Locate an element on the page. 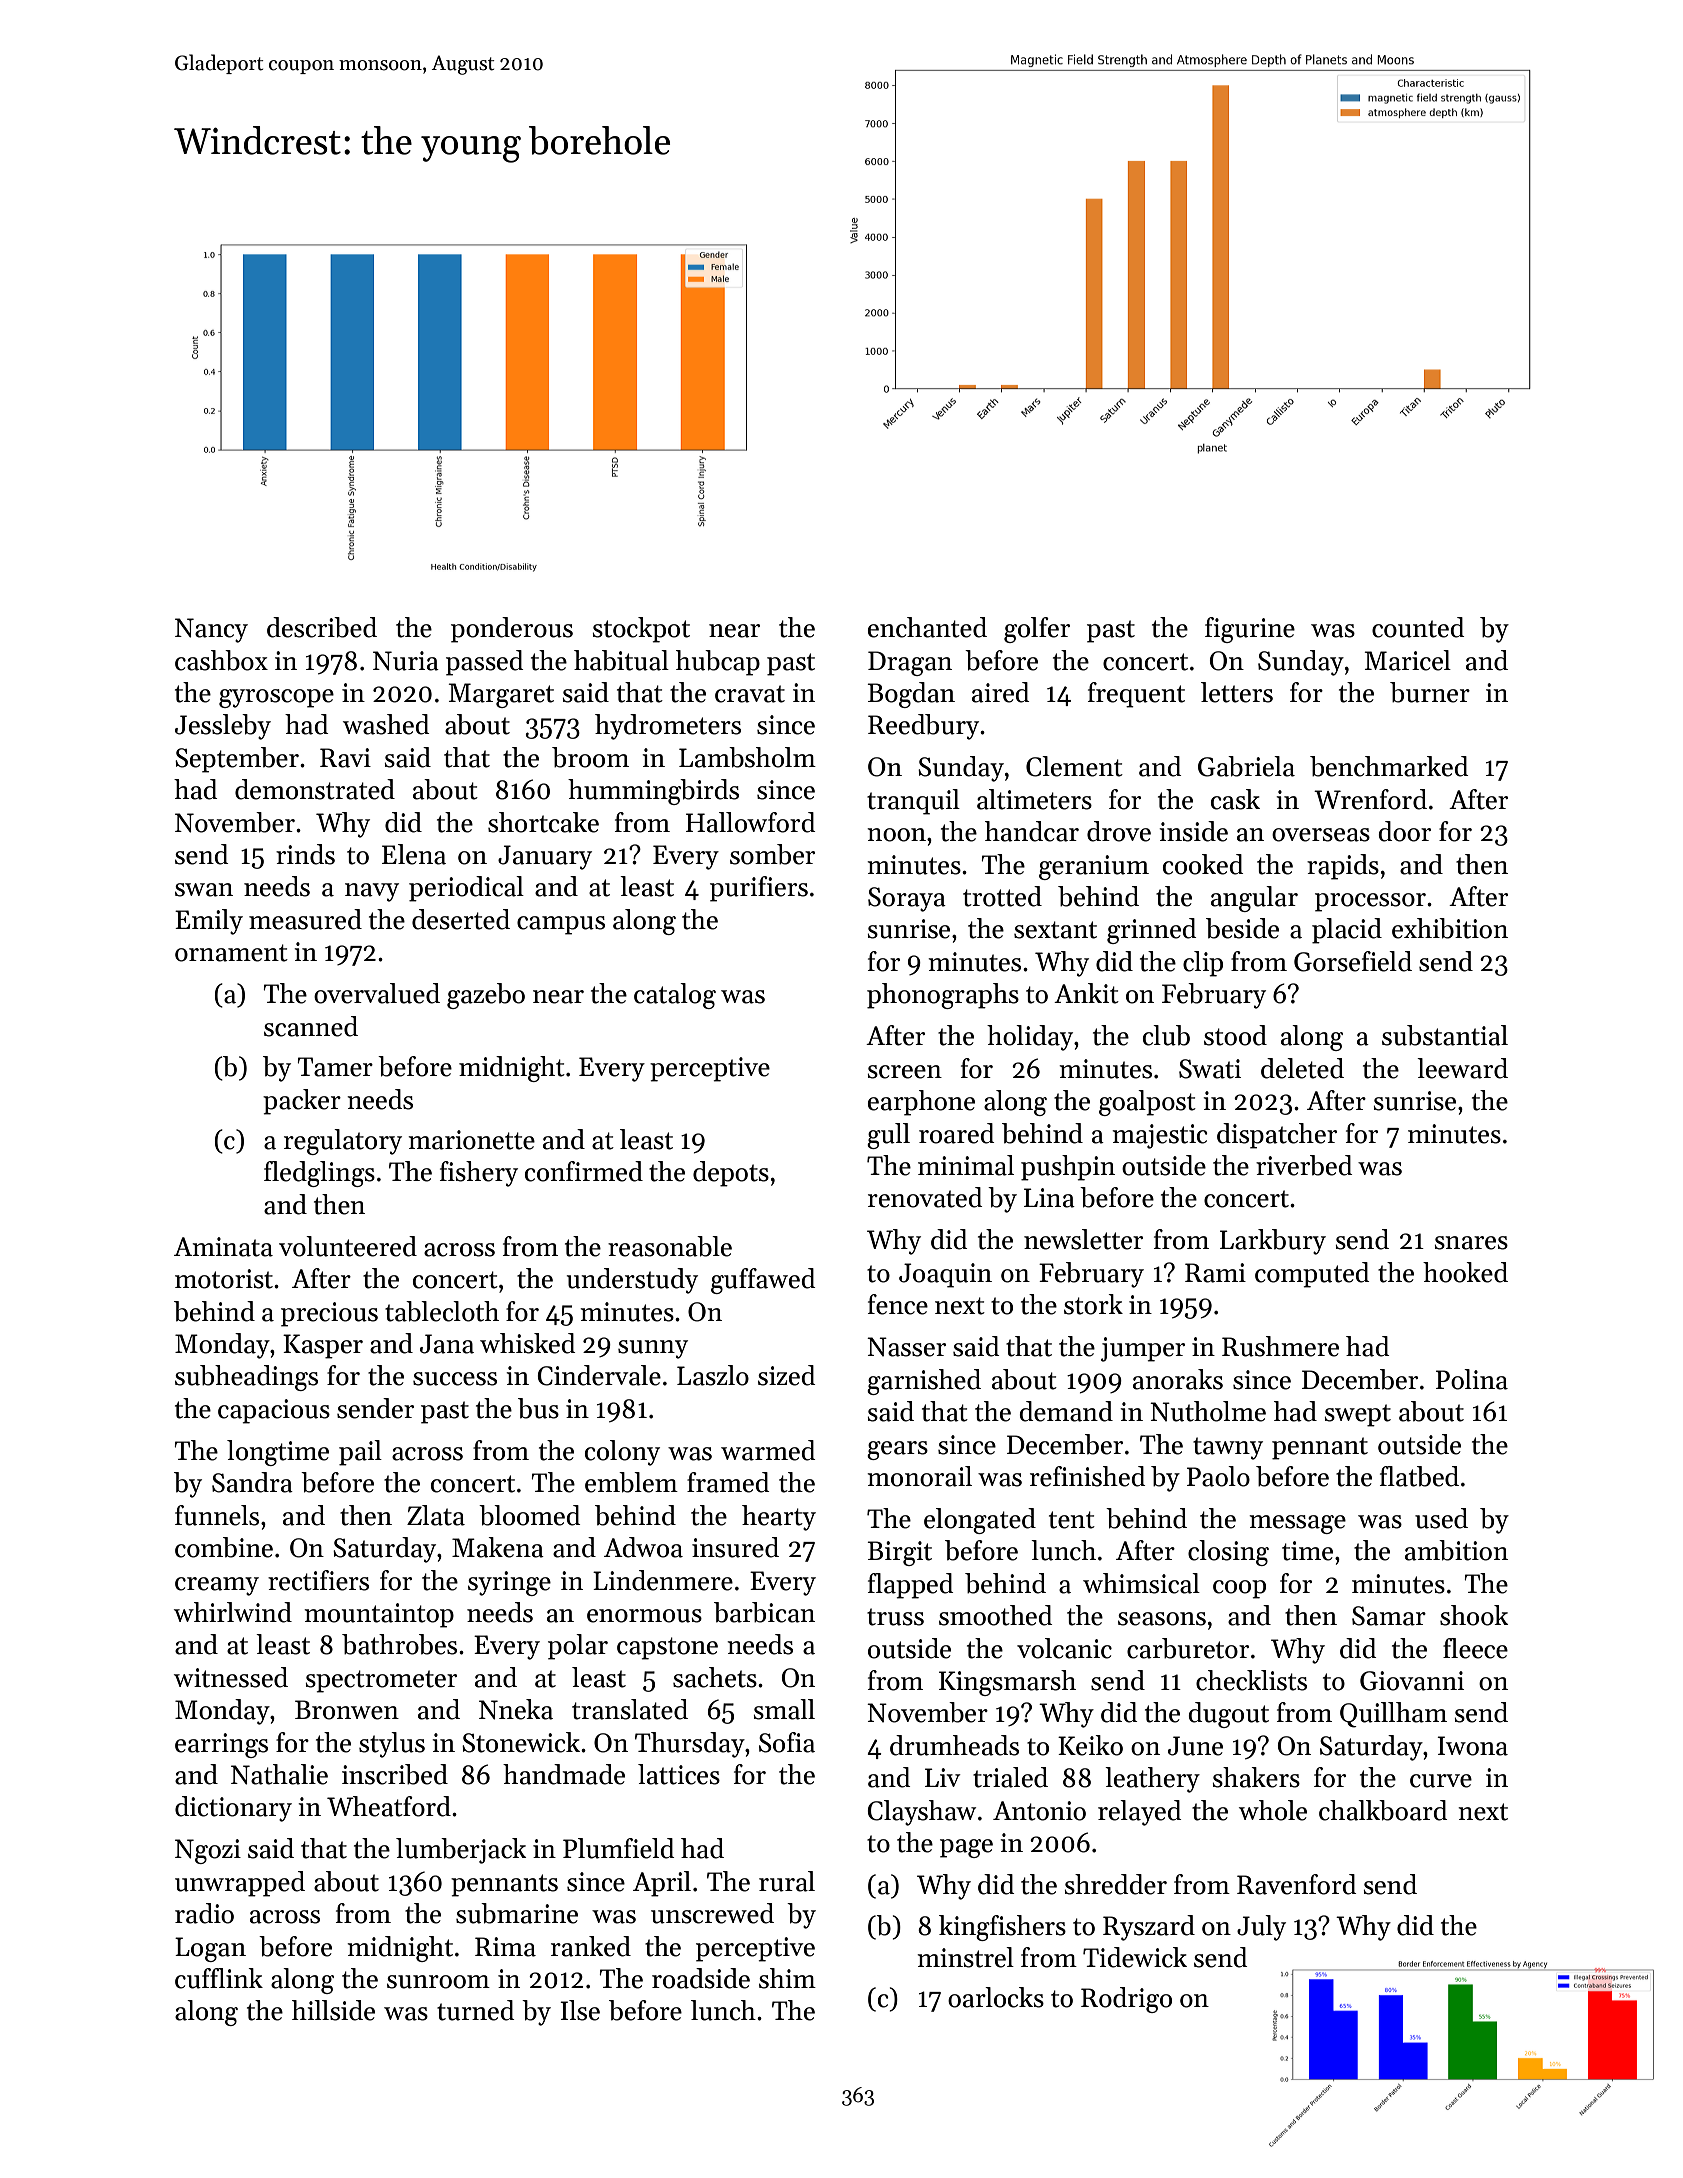 The width and height of the image is (1683, 2178). phonographs is located at coordinates (943, 996).
